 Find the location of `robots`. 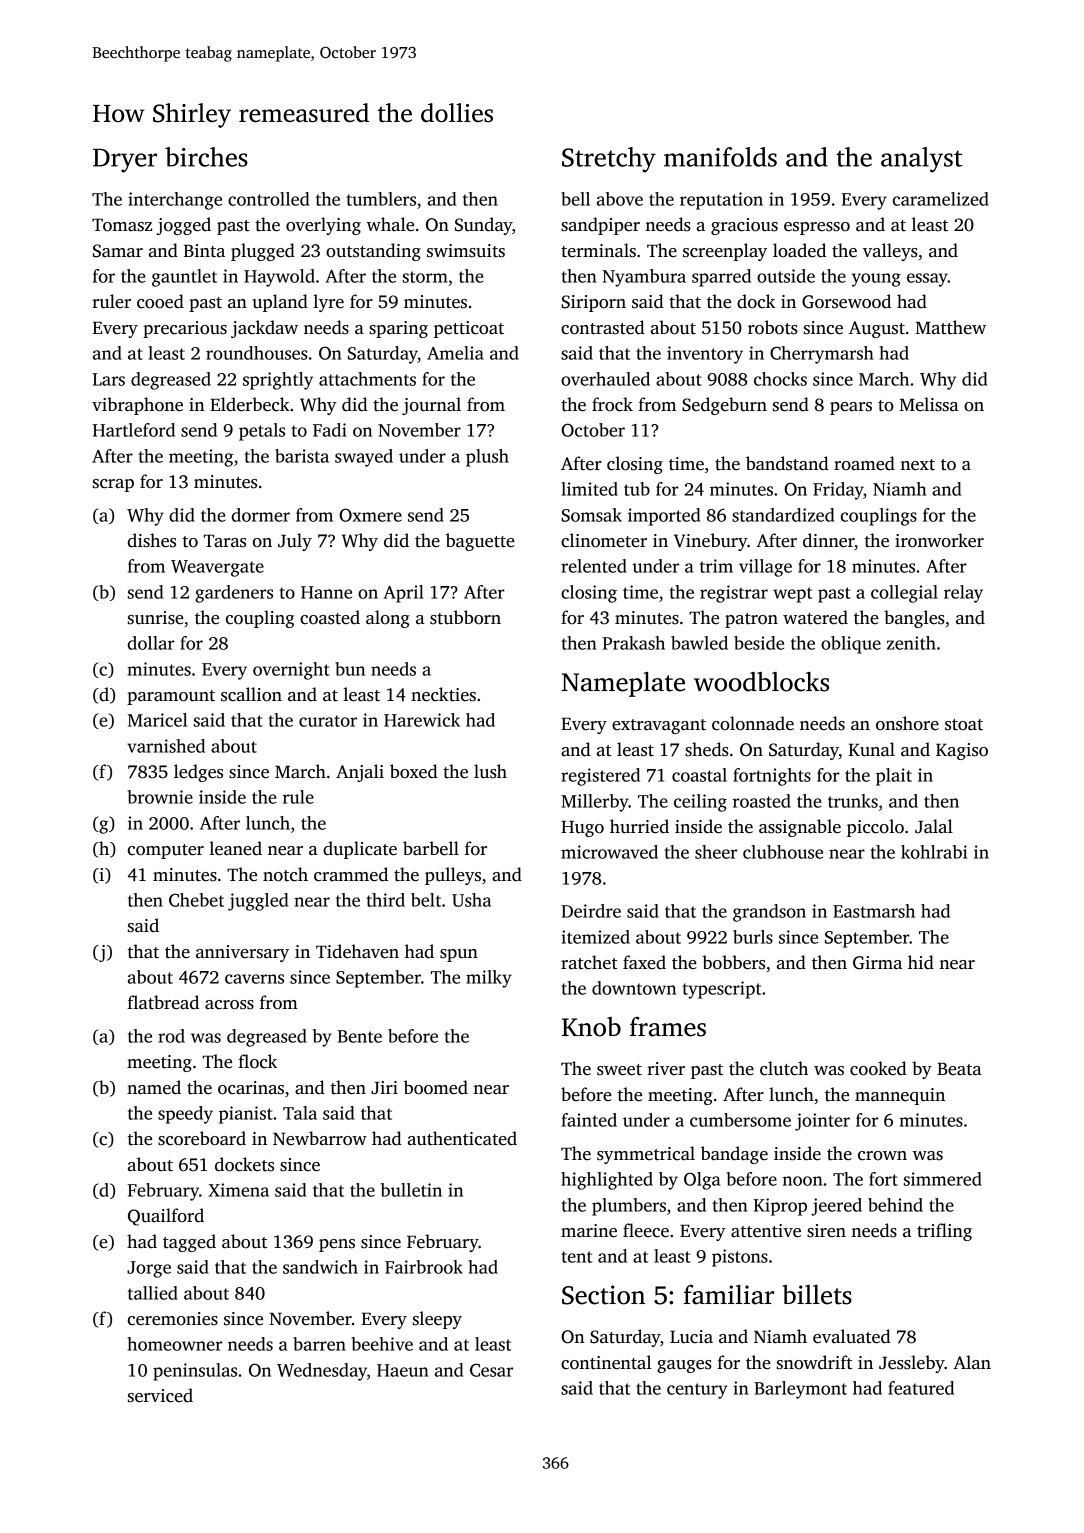

robots is located at coordinates (773, 327).
